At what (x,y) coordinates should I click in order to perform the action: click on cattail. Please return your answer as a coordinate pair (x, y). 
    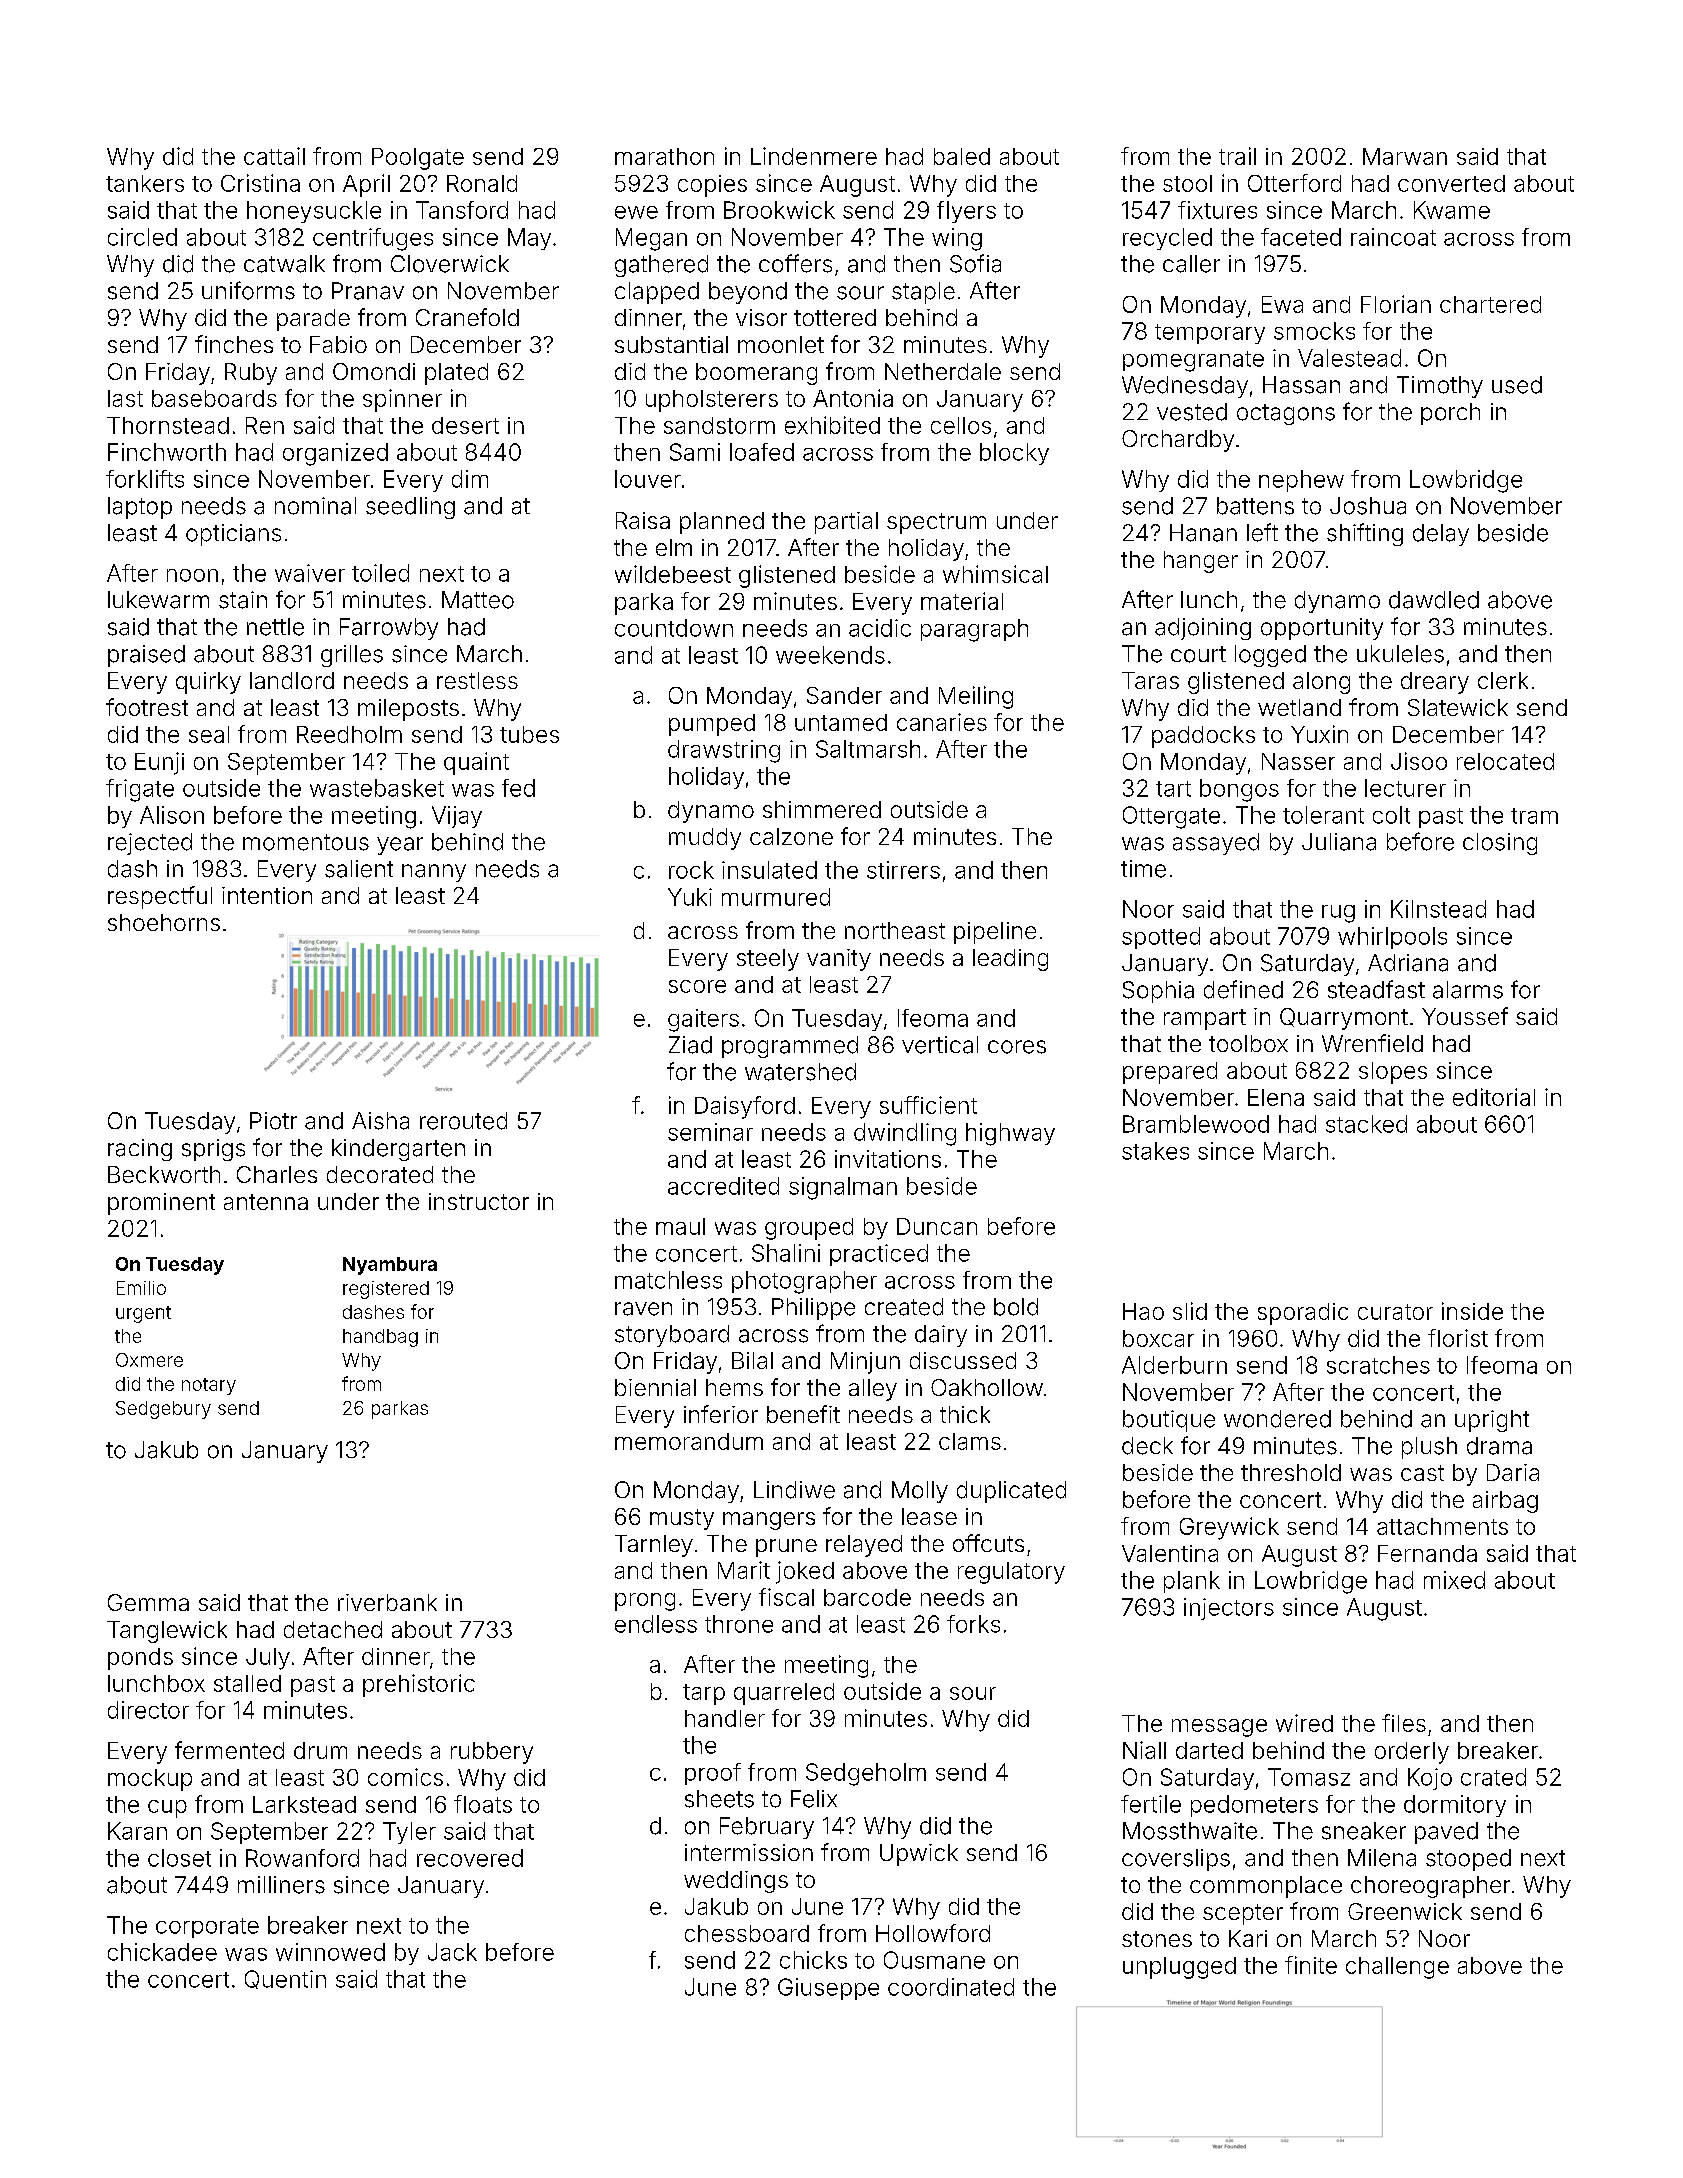
    Looking at the image, I should click on (274, 156).
